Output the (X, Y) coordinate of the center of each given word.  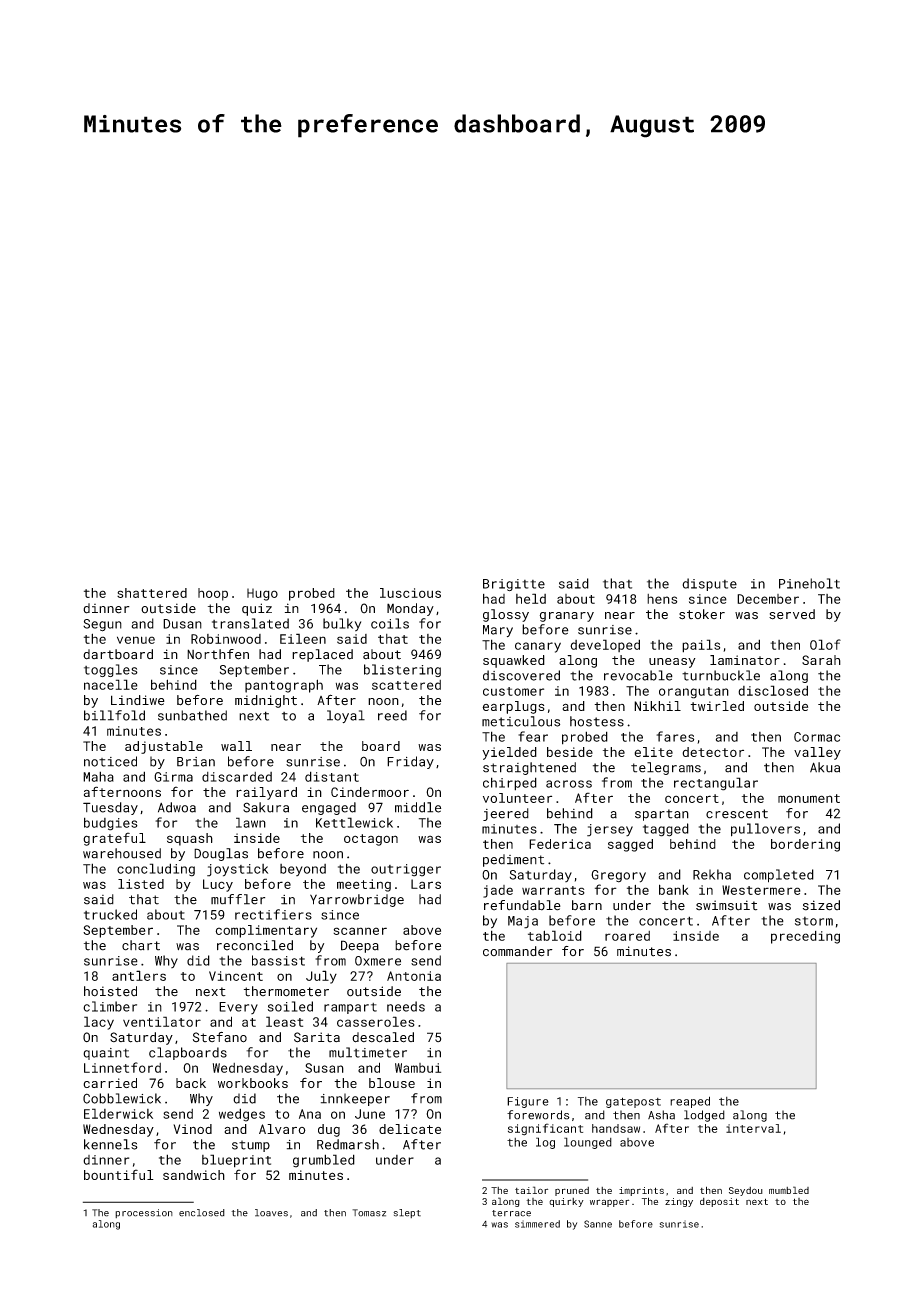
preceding (805, 937)
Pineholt (809, 583)
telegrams (666, 768)
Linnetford (122, 1067)
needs (406, 1006)
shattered (152, 593)
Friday (410, 762)
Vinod (192, 1129)
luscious (410, 593)
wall (236, 746)
